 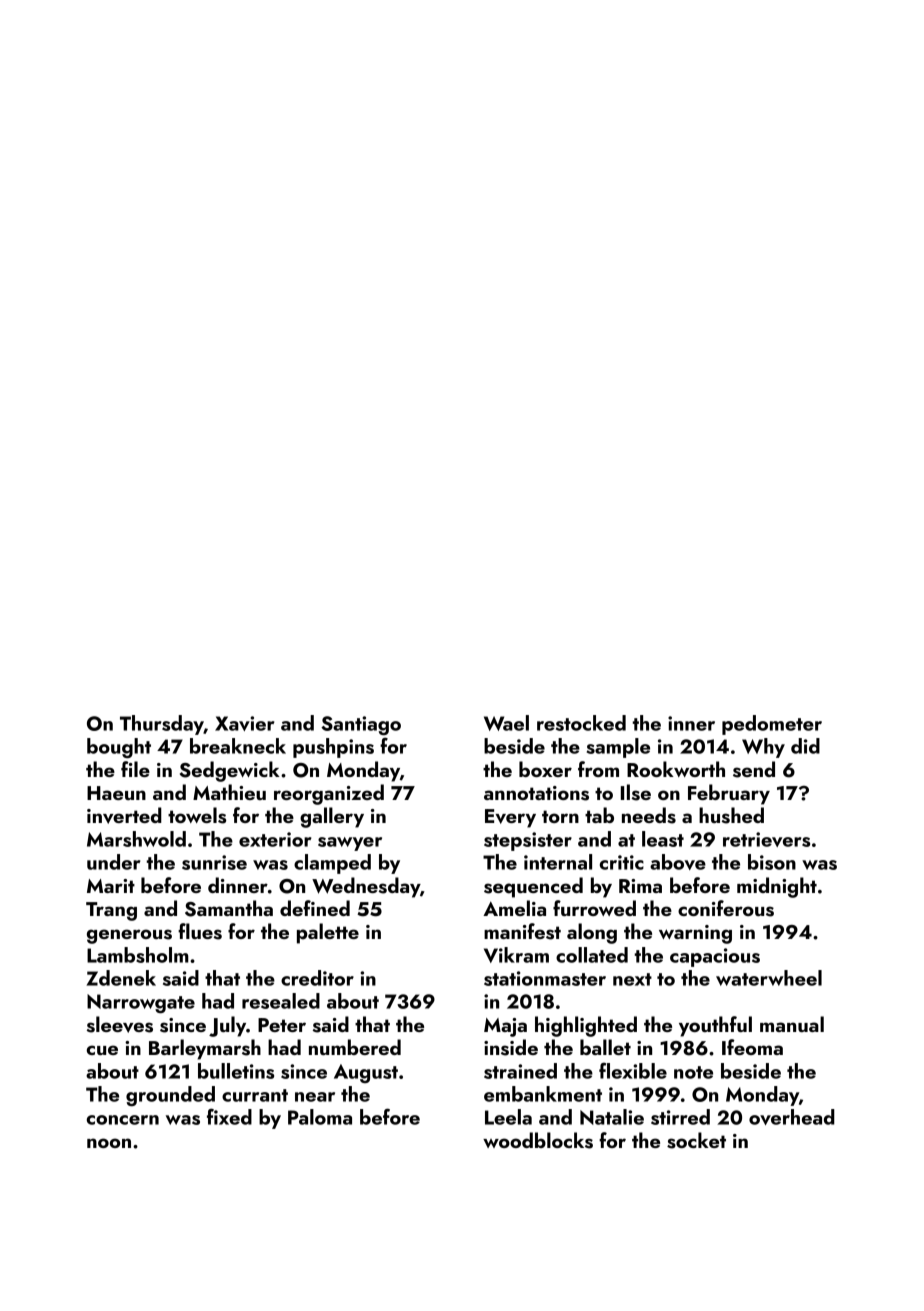 What do you see at coordinates (141, 1003) in the screenshot?
I see `Narrowgate` at bounding box center [141, 1003].
